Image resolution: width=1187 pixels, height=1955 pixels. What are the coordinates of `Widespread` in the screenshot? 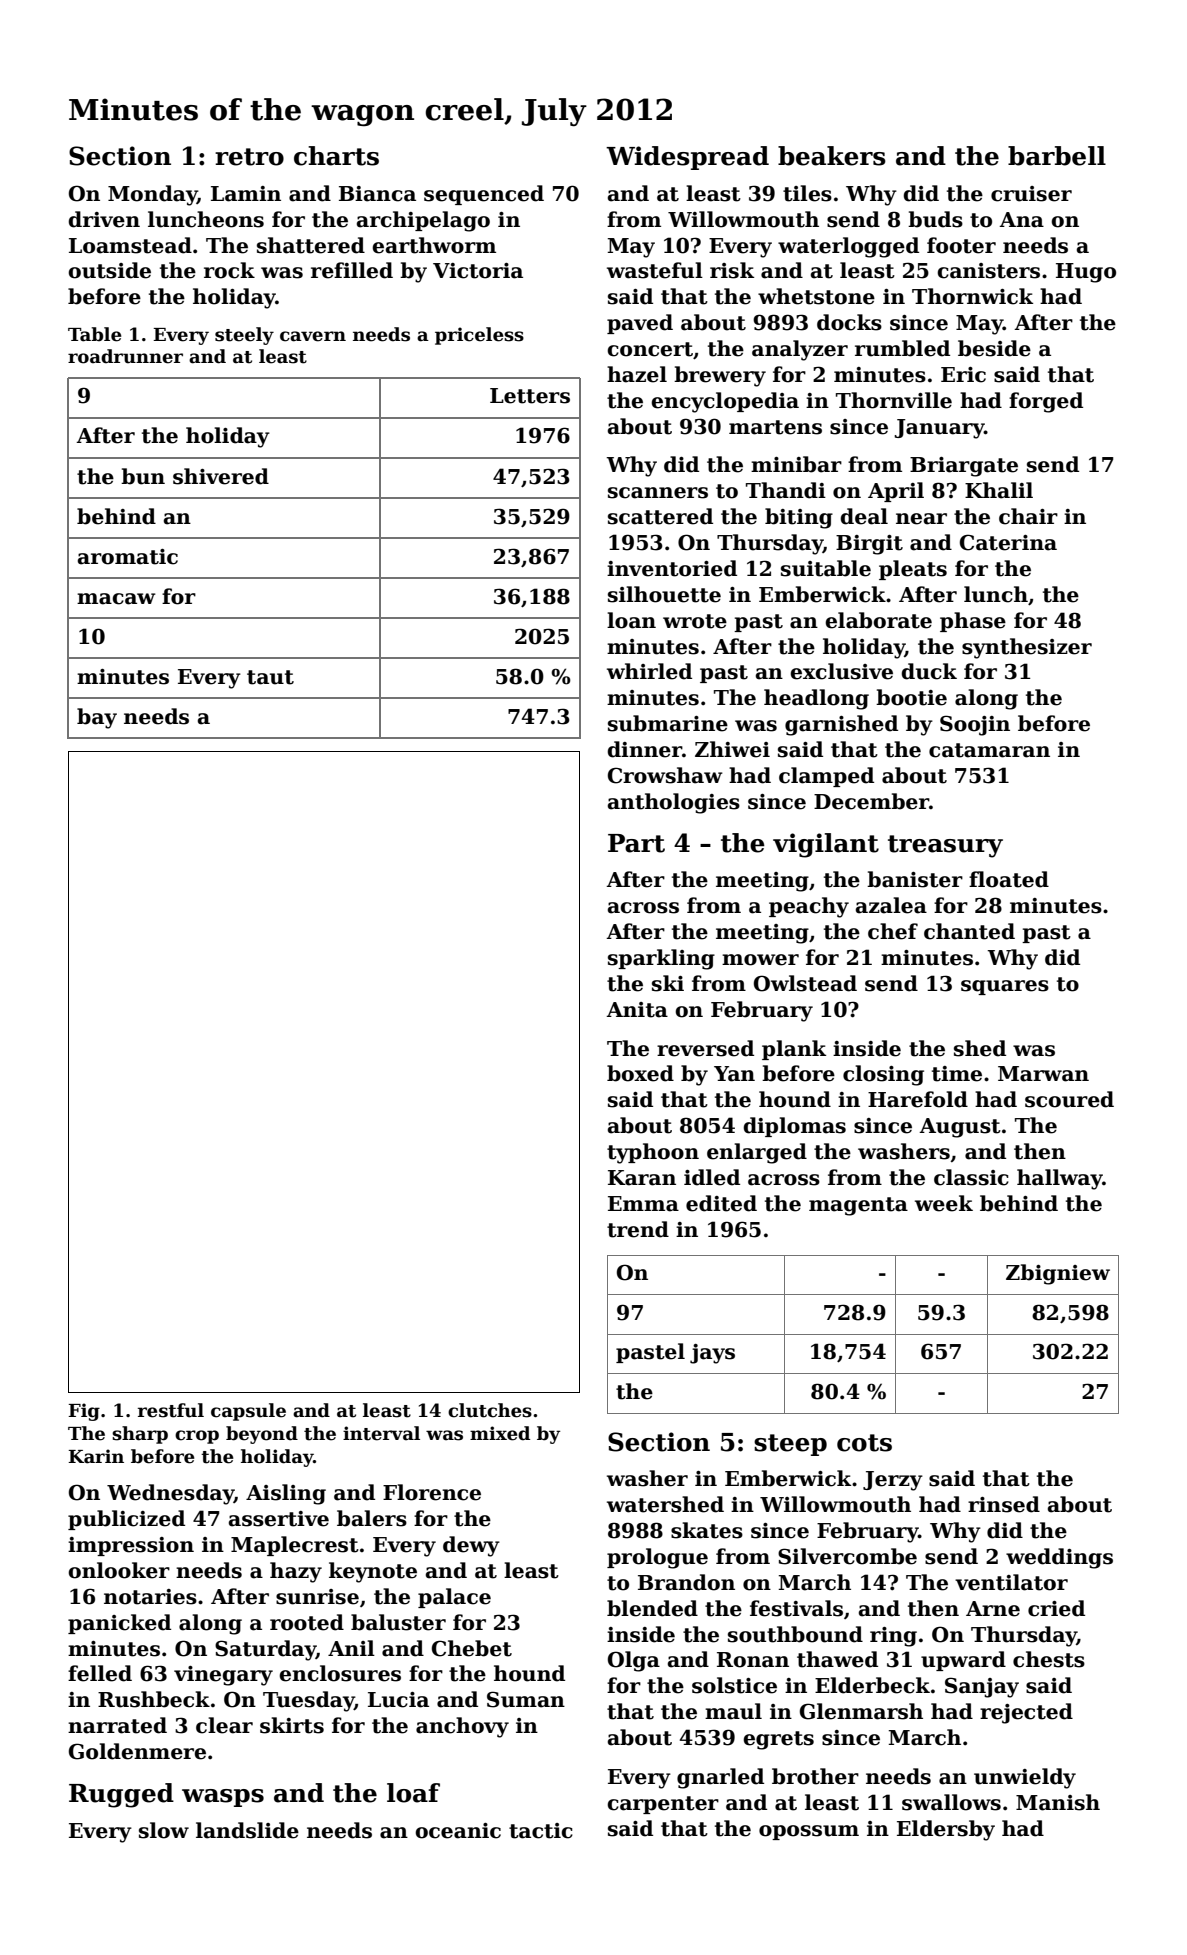 It's located at (687, 158).
